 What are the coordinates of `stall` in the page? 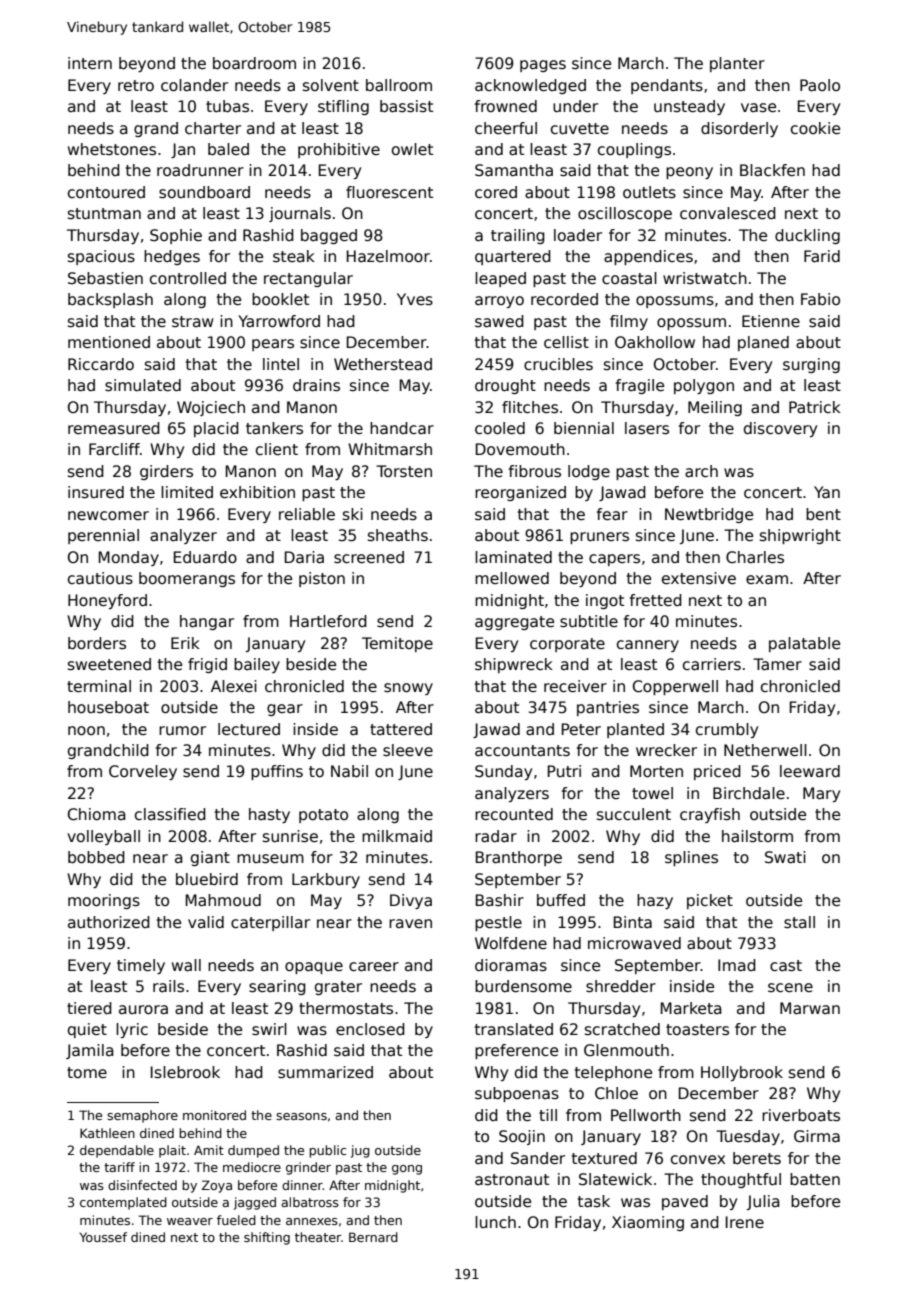 It's located at (799, 922).
